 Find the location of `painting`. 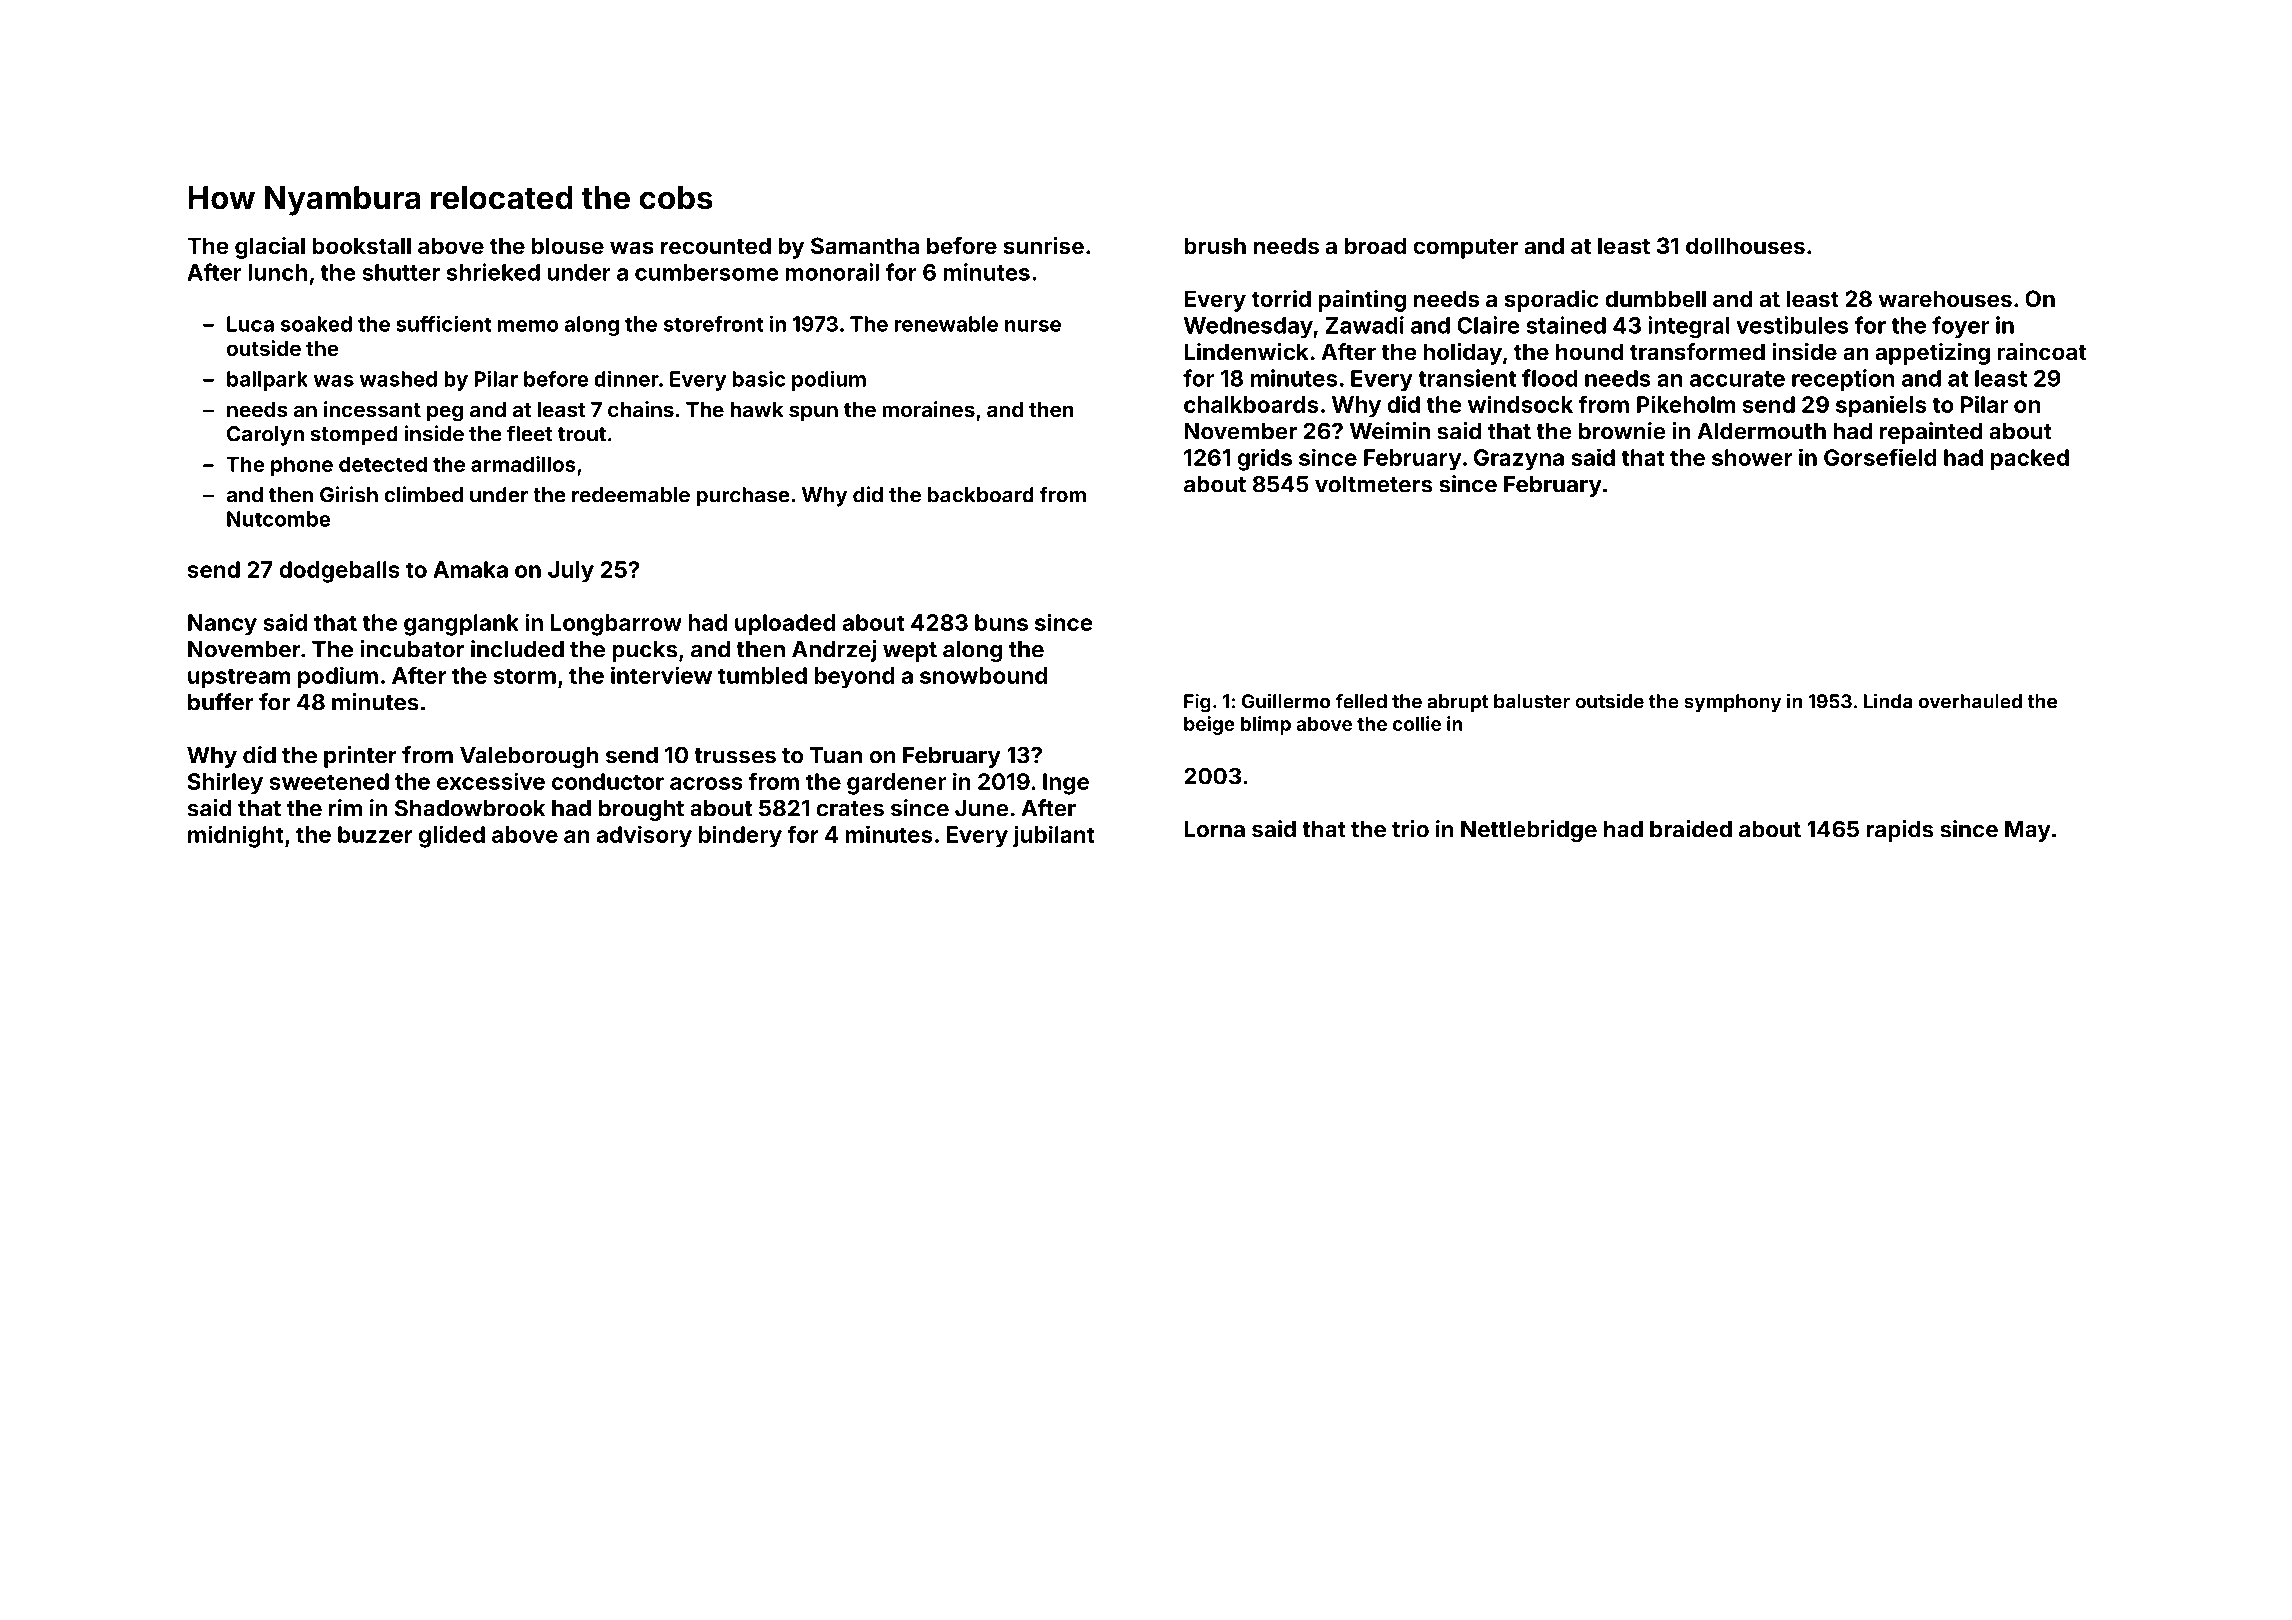

painting is located at coordinates (1362, 301).
